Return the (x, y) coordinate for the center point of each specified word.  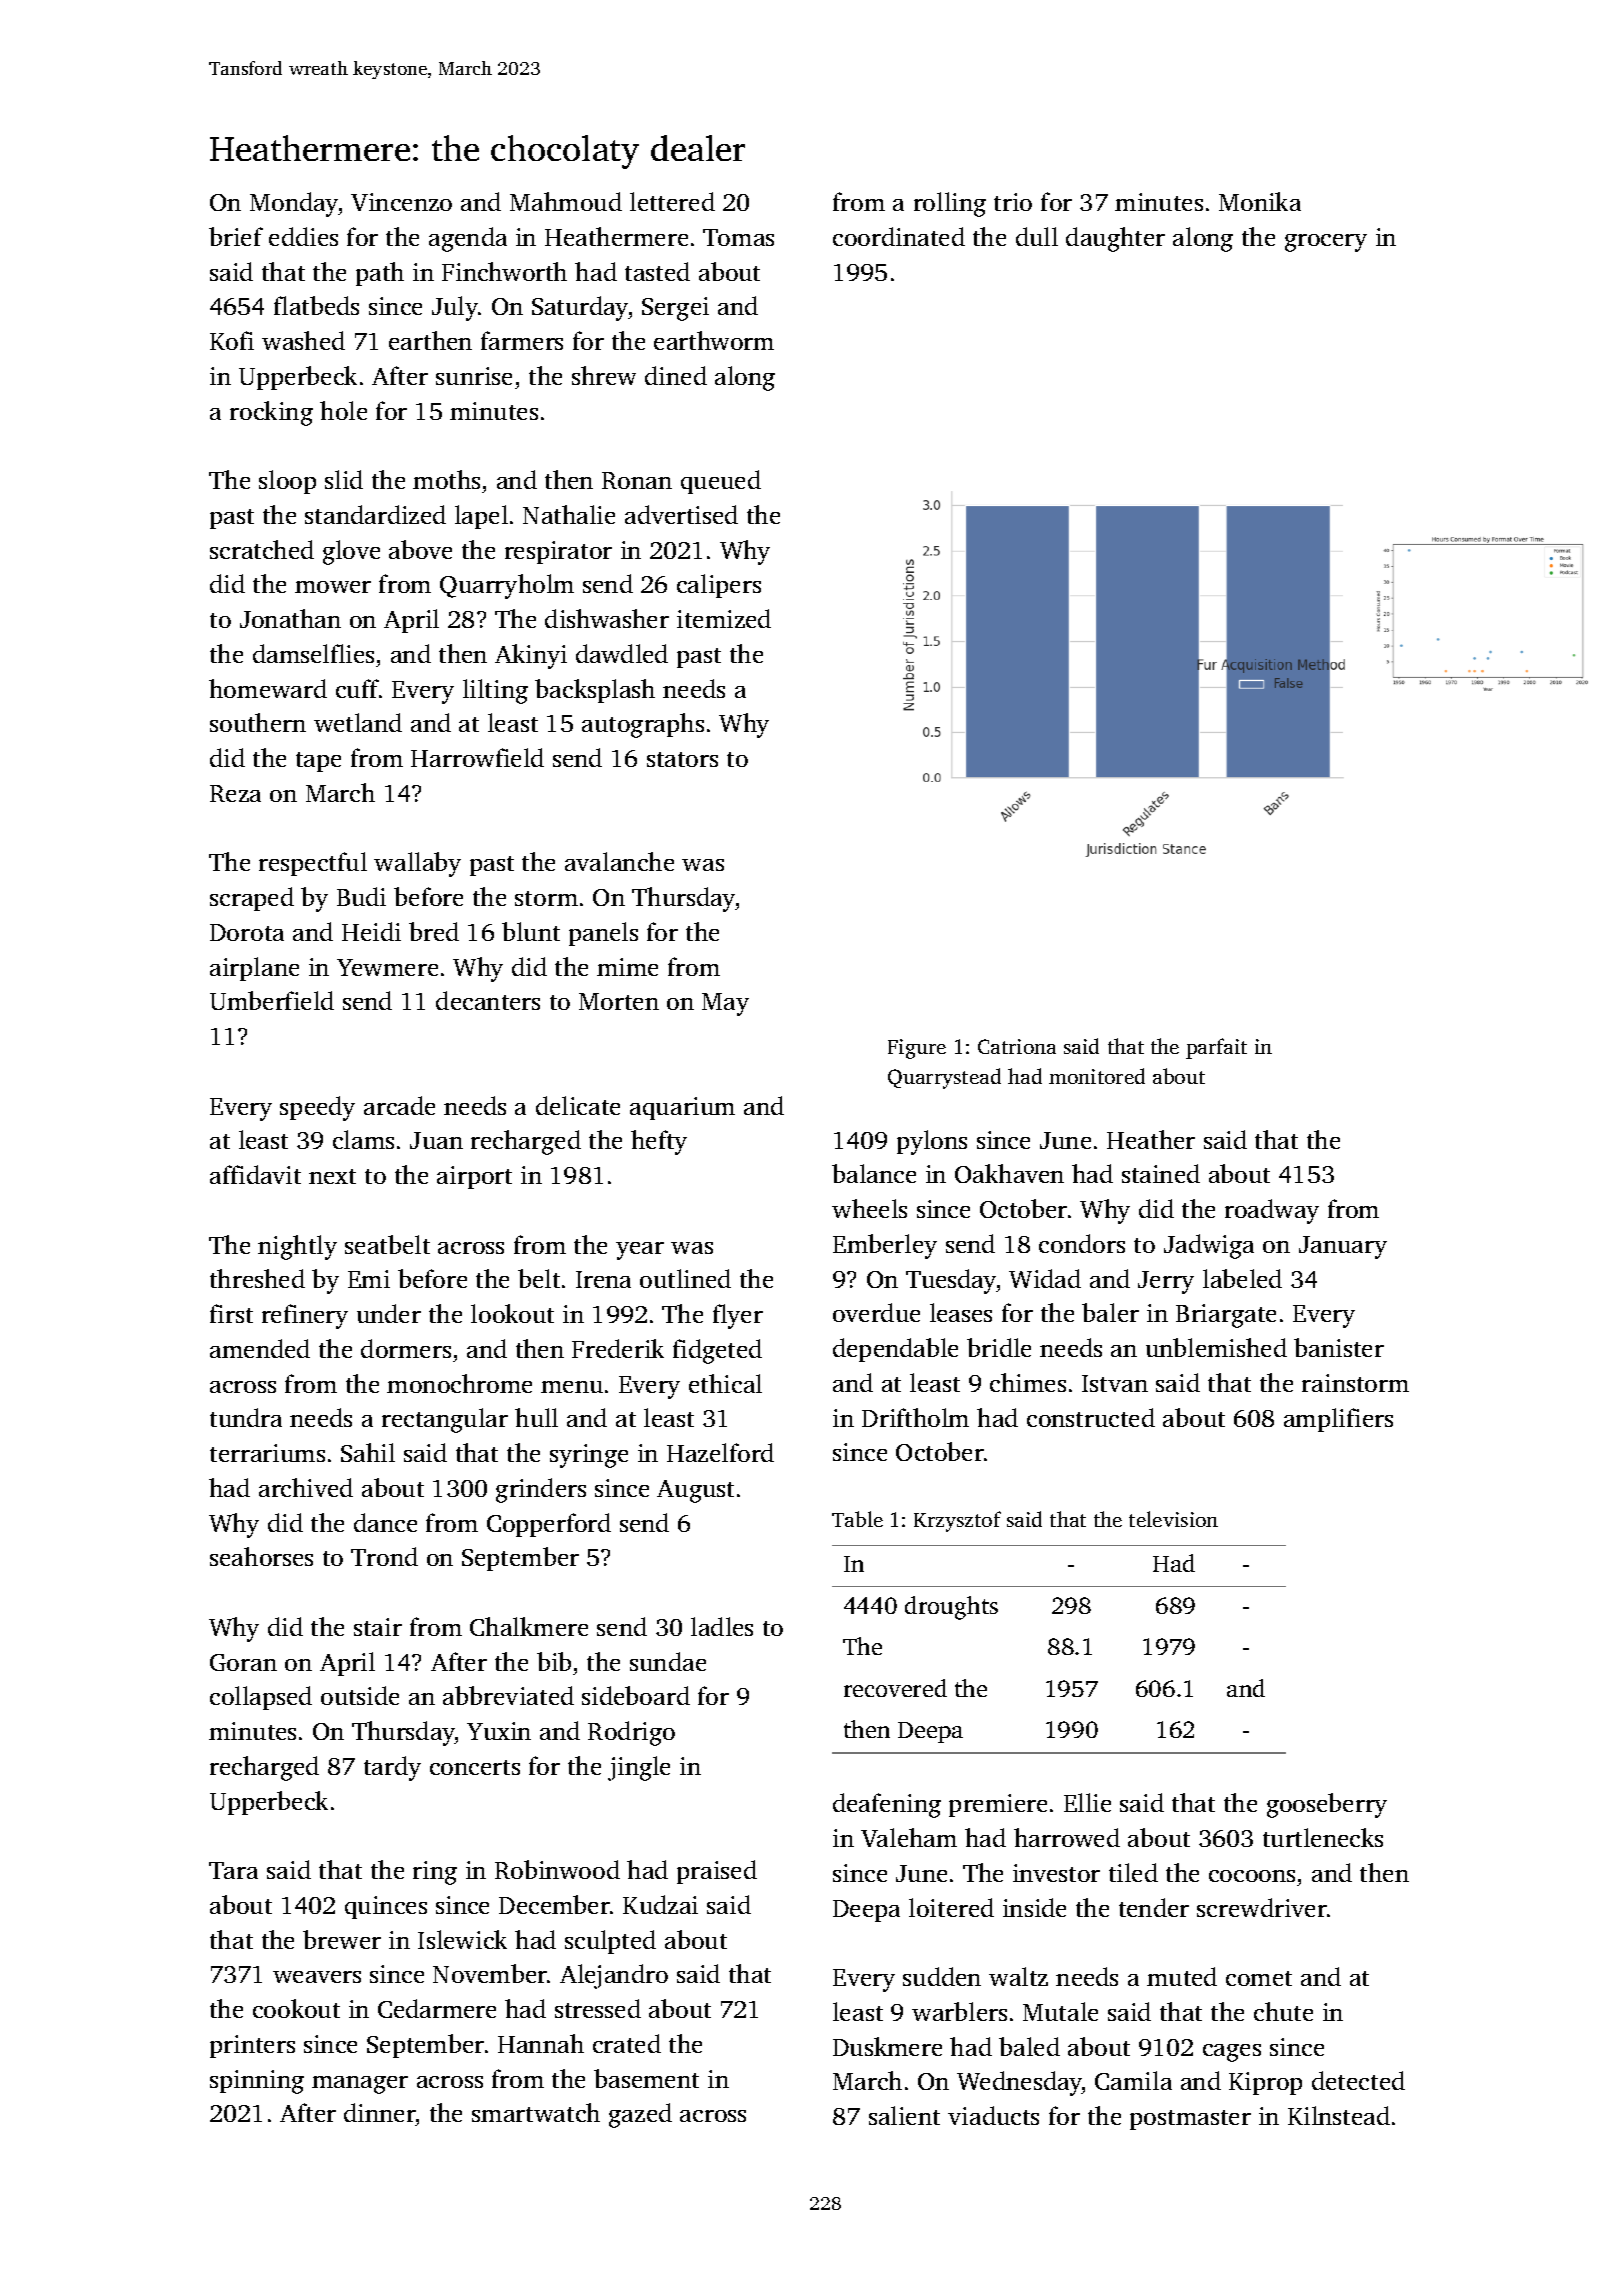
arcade (399, 1105)
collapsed (261, 1698)
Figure (917, 1049)
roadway (1272, 1211)
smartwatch (536, 2112)
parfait (1216, 1048)
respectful (313, 864)
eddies (303, 236)
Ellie (1087, 1802)
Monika (1260, 201)
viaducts (993, 2115)
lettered (672, 201)
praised (717, 1872)
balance (874, 1173)
